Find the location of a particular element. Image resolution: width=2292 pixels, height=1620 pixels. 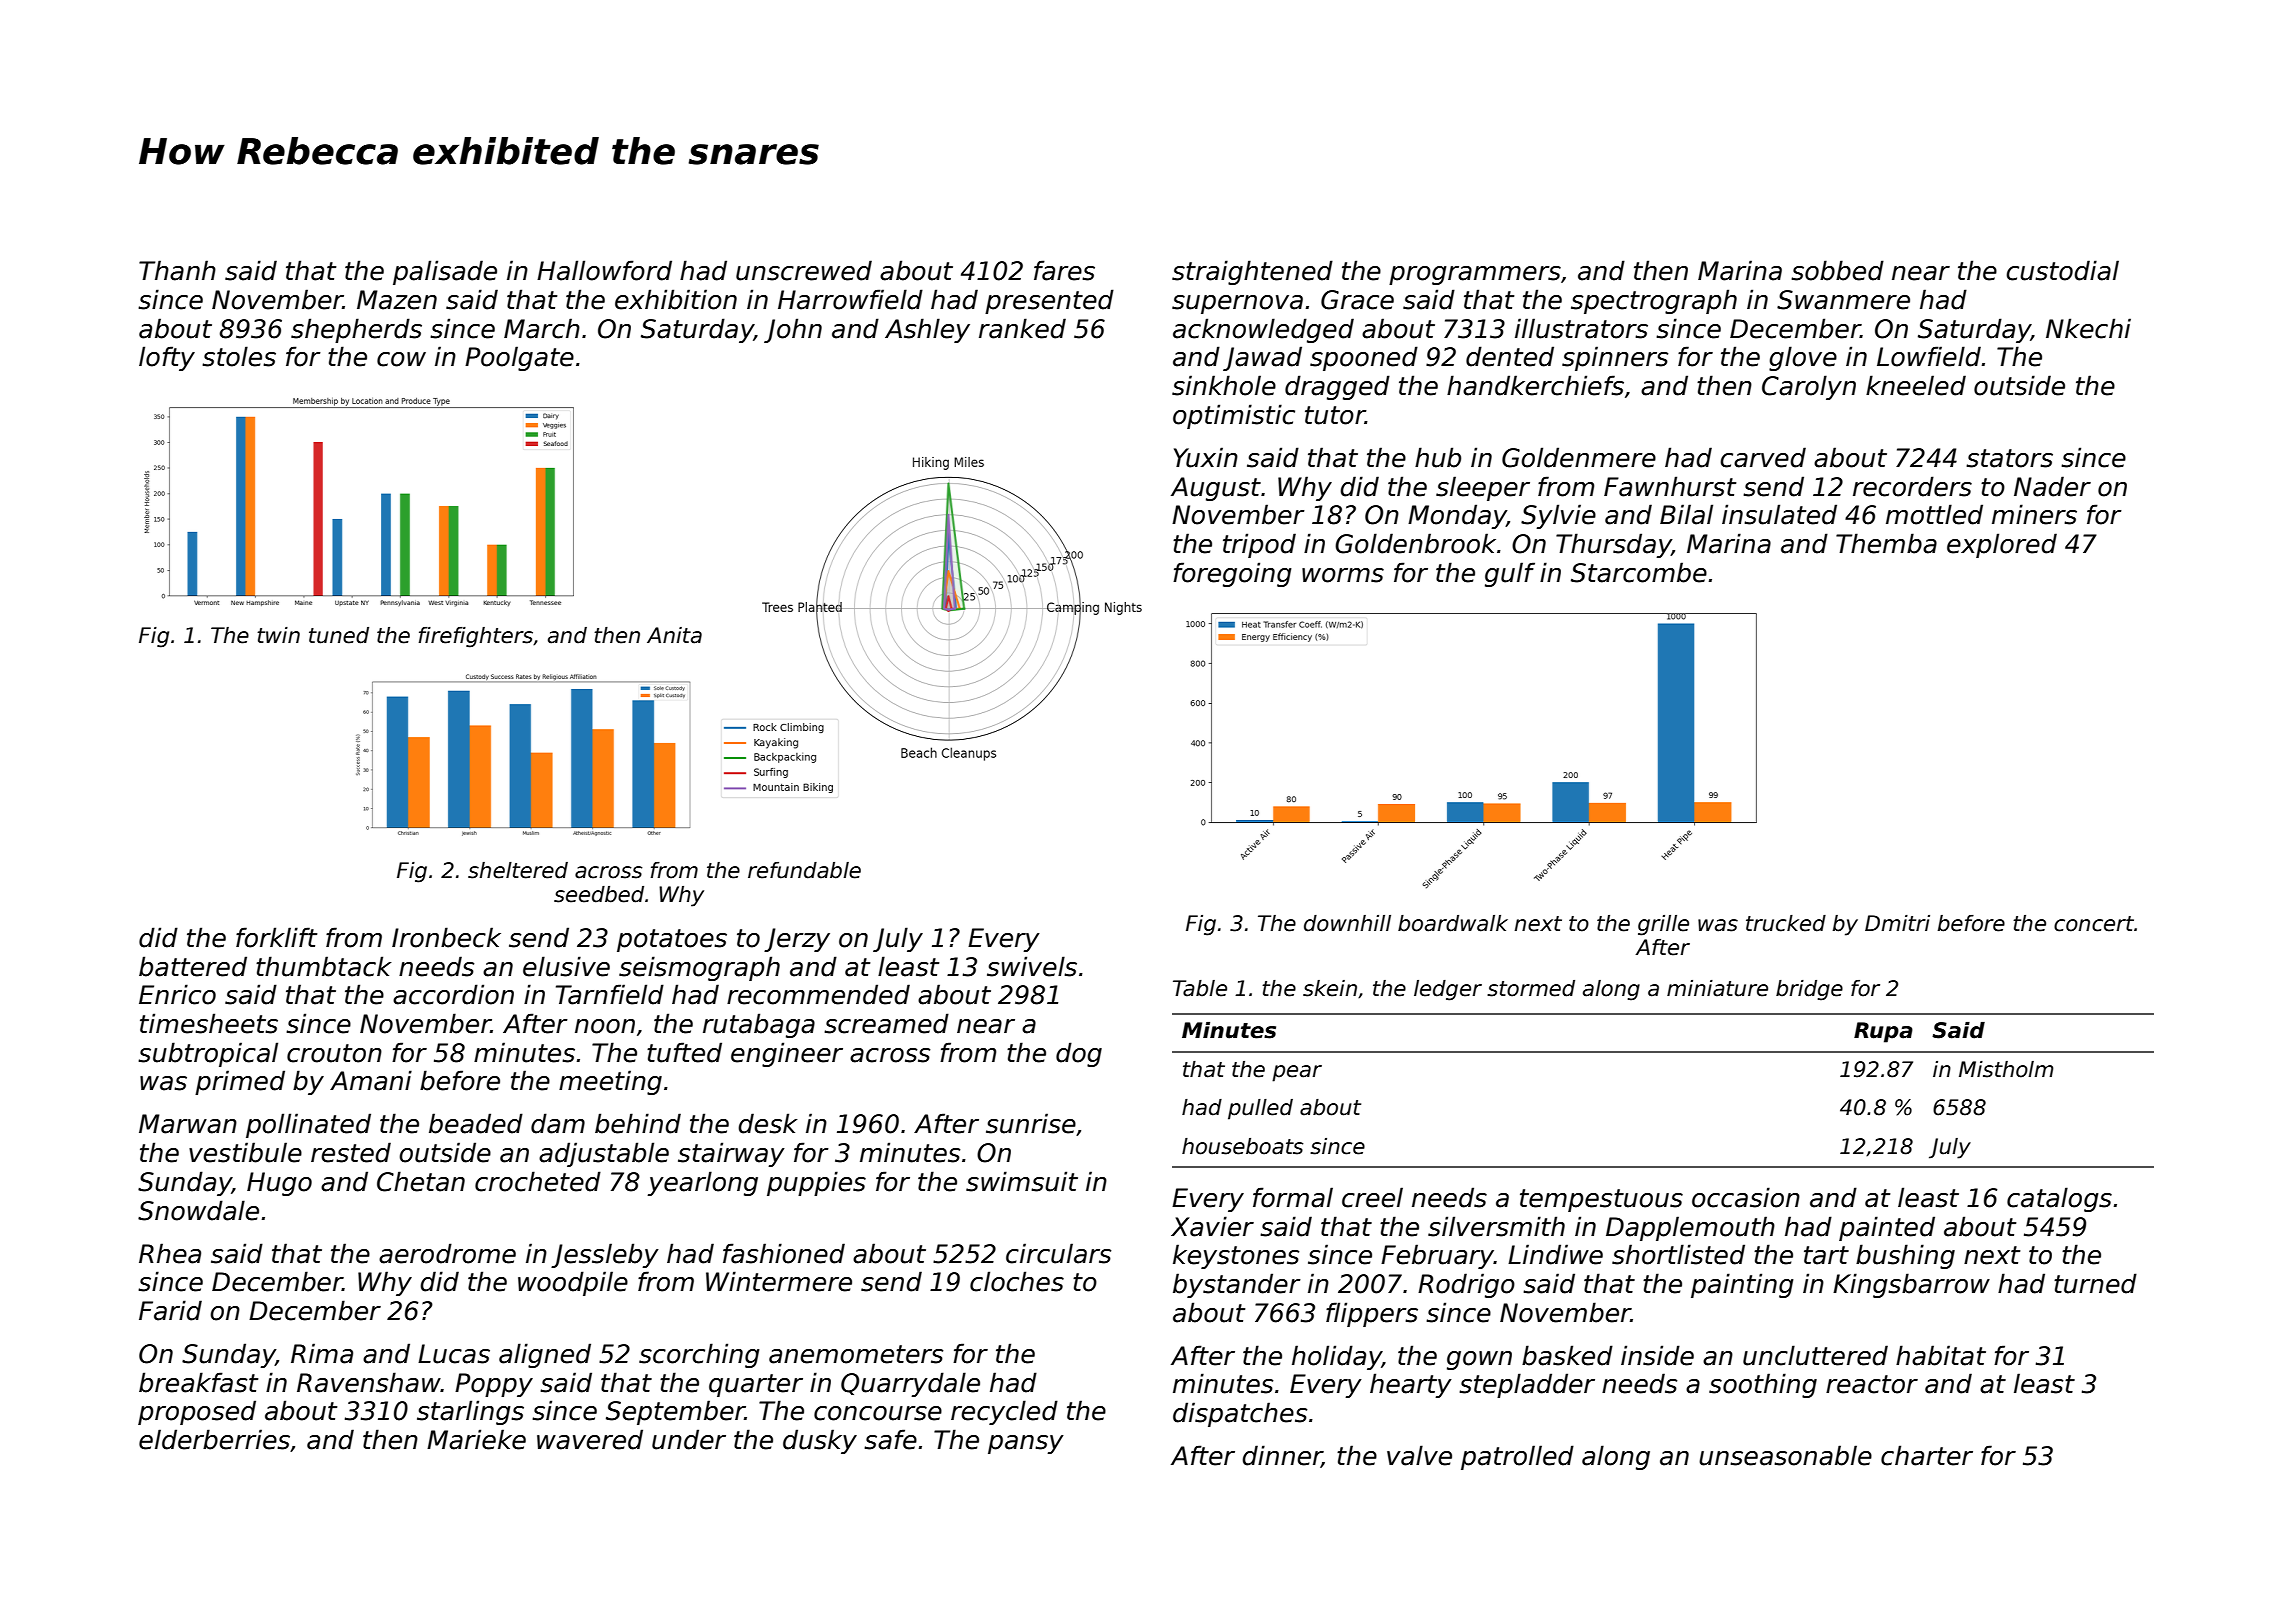

presented is located at coordinates (1049, 301).
